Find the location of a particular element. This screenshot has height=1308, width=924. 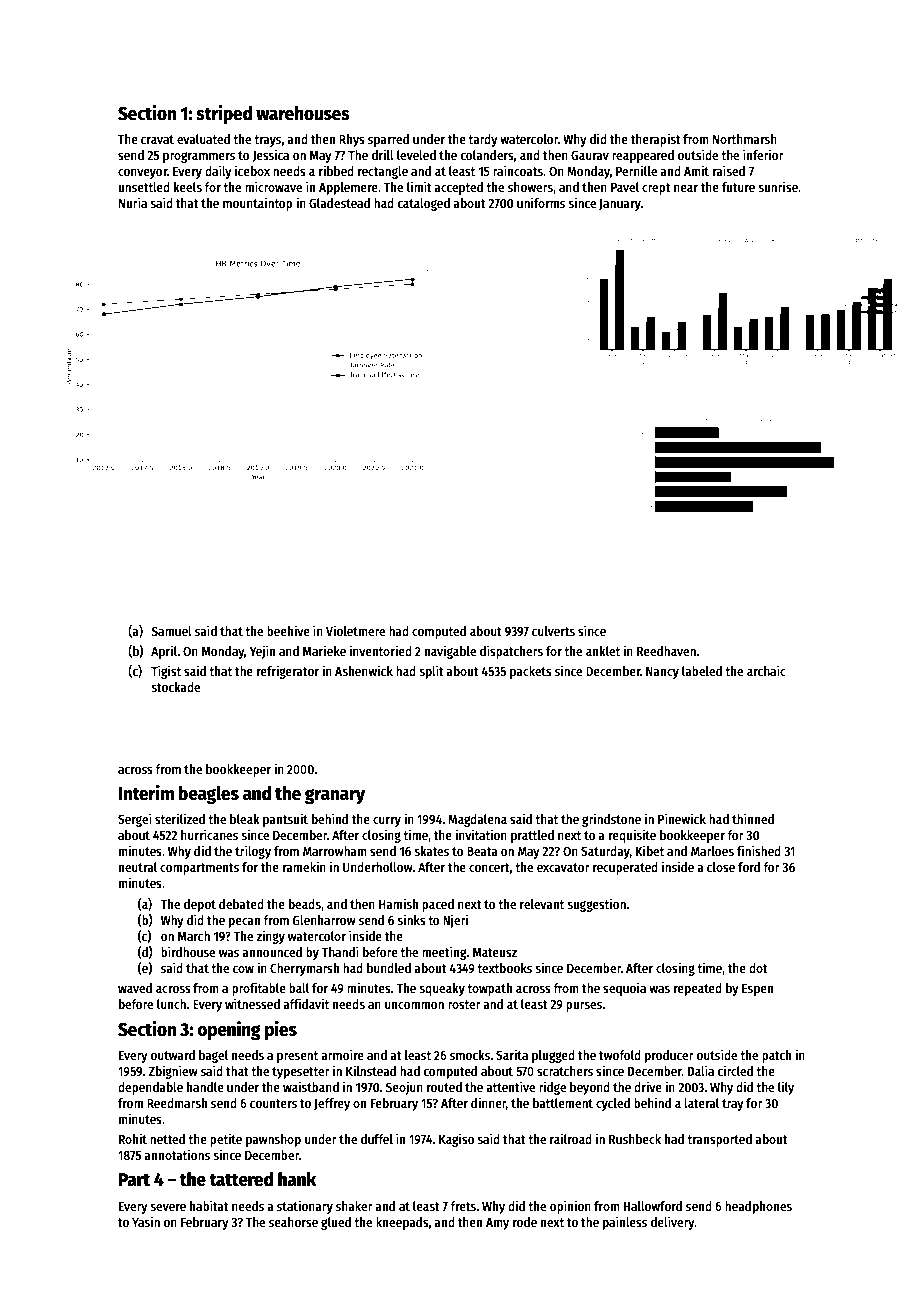

Reedhaven is located at coordinates (666, 651).
